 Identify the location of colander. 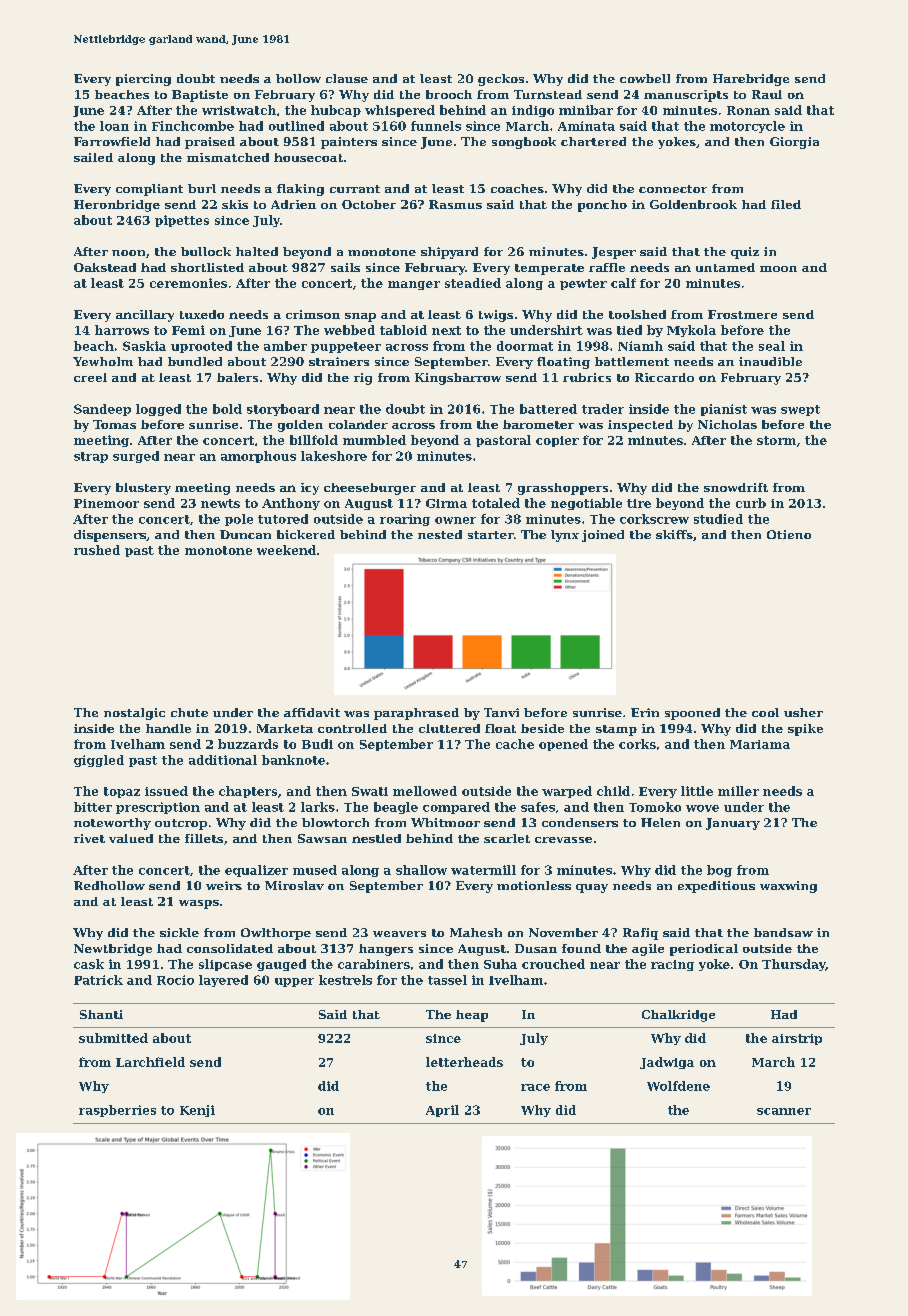
(358, 424).
